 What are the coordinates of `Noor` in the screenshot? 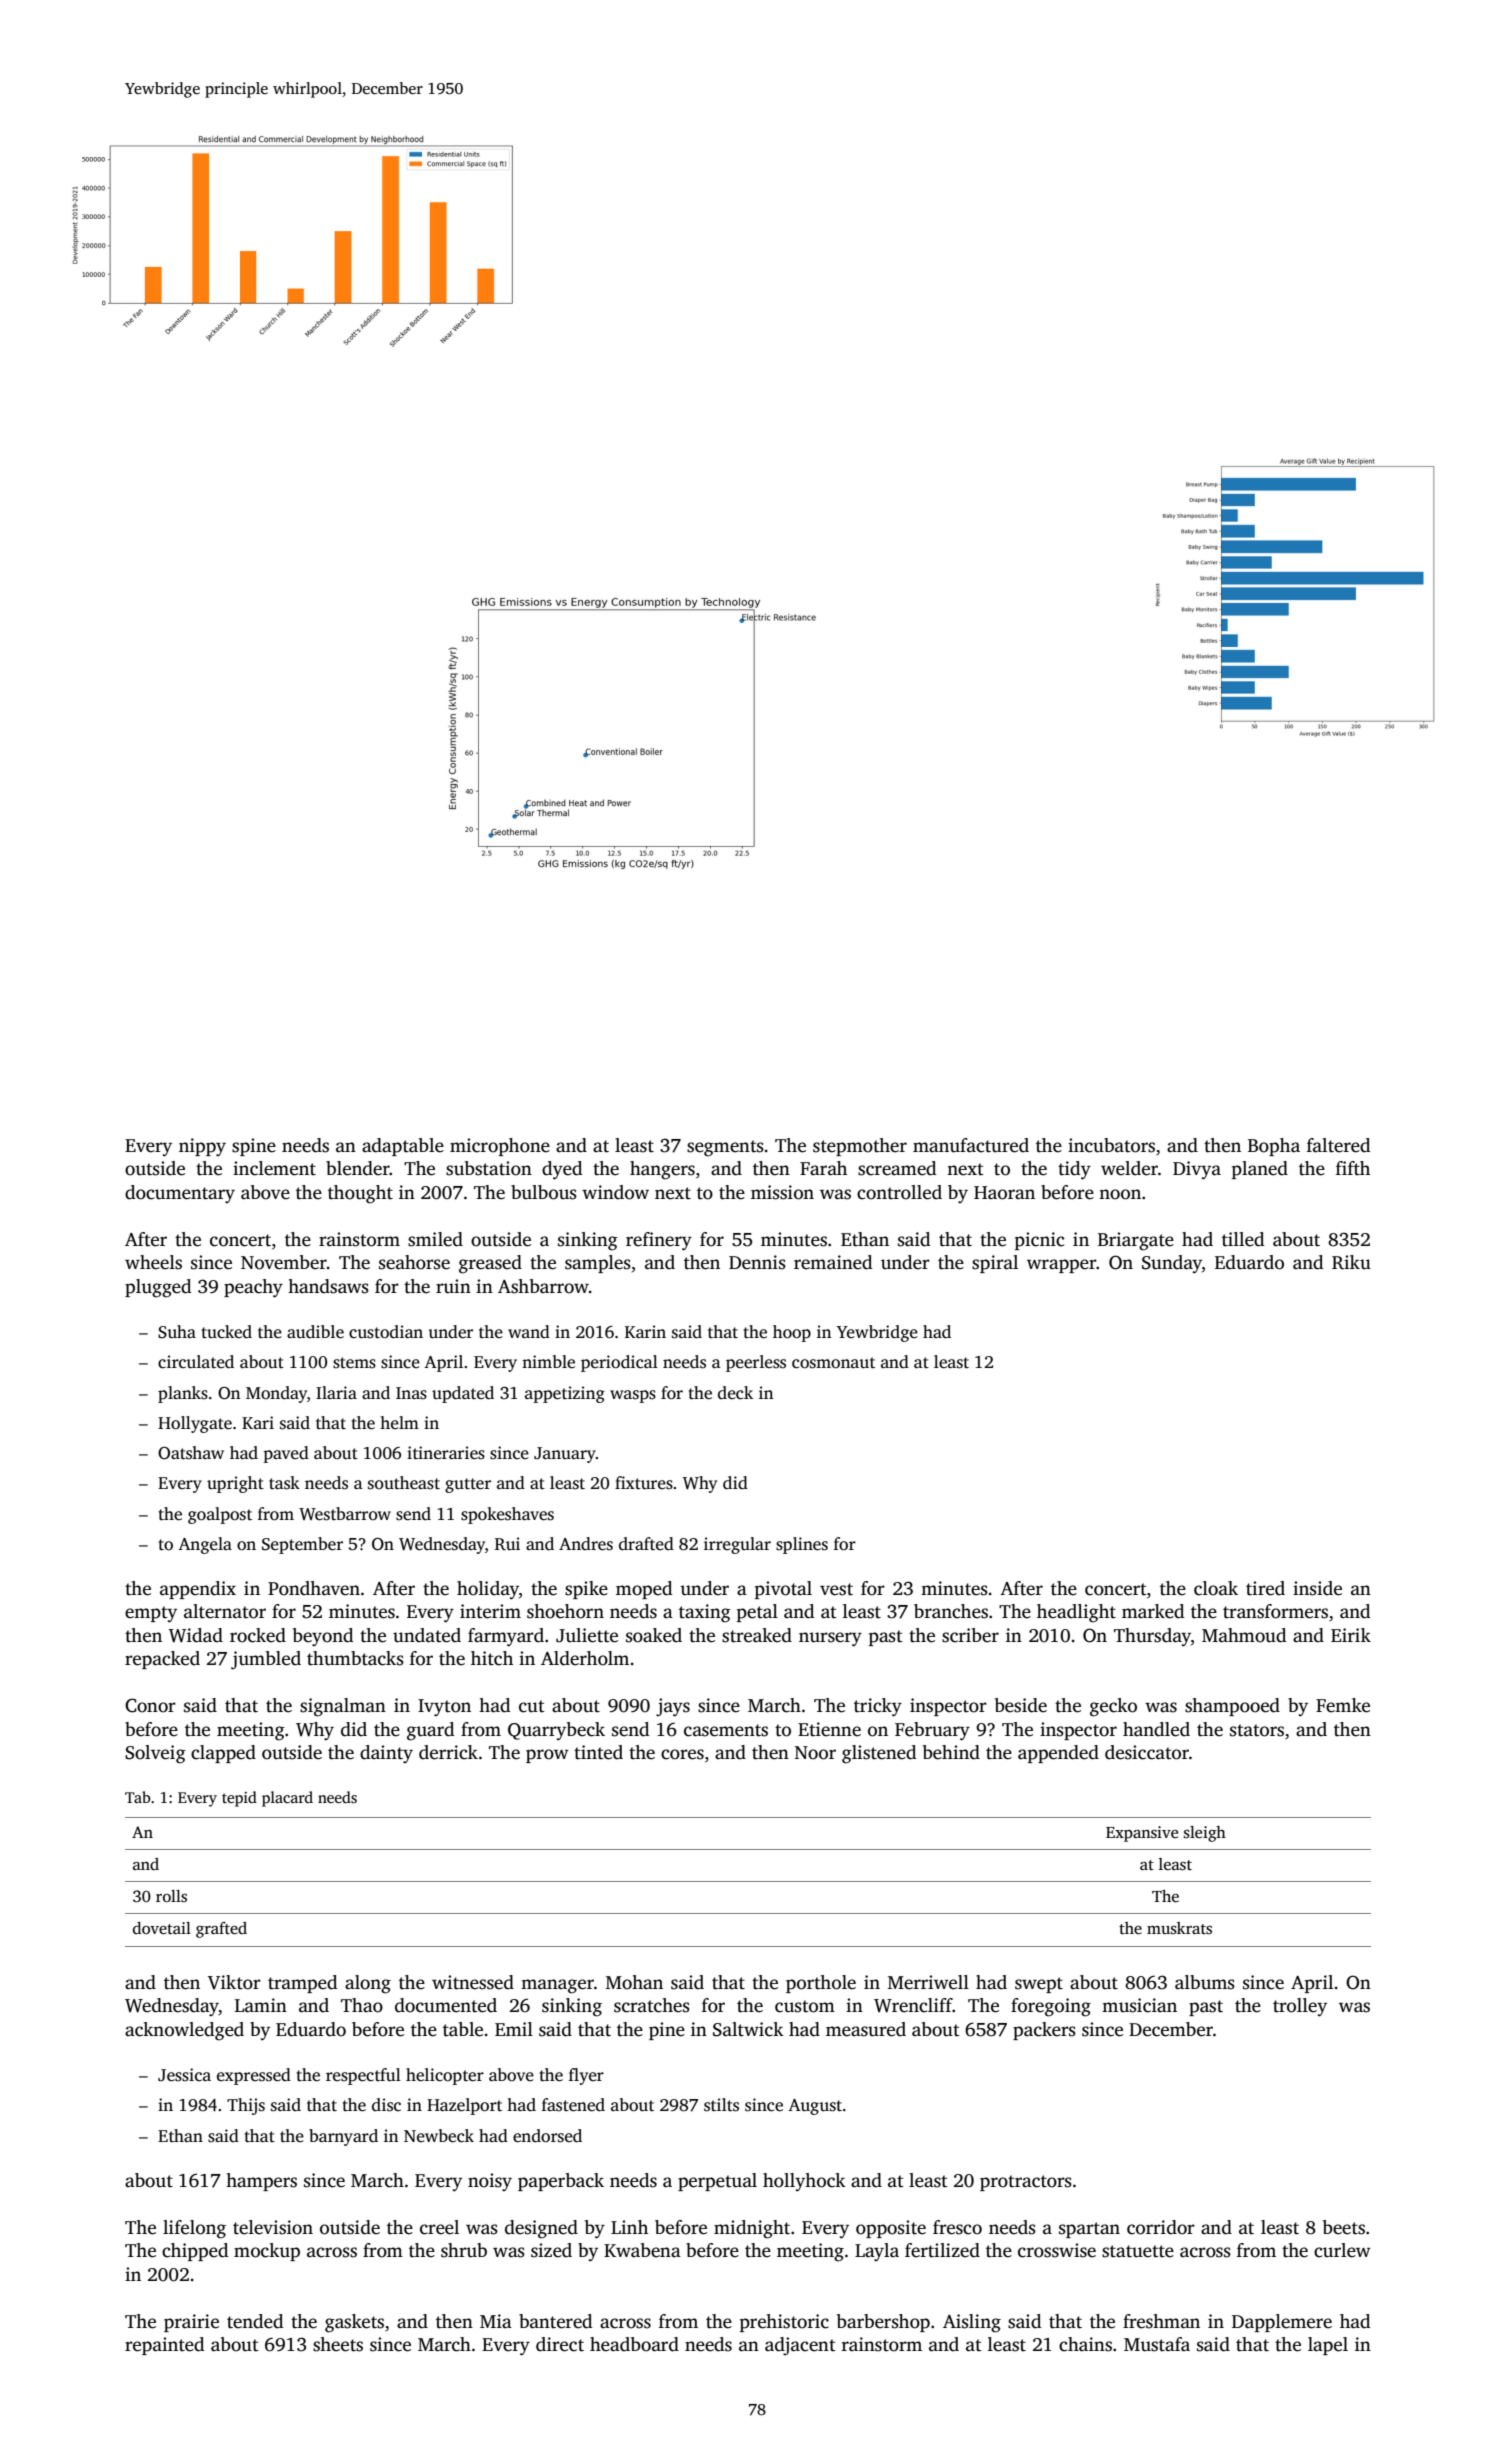 It's located at (815, 1753).
